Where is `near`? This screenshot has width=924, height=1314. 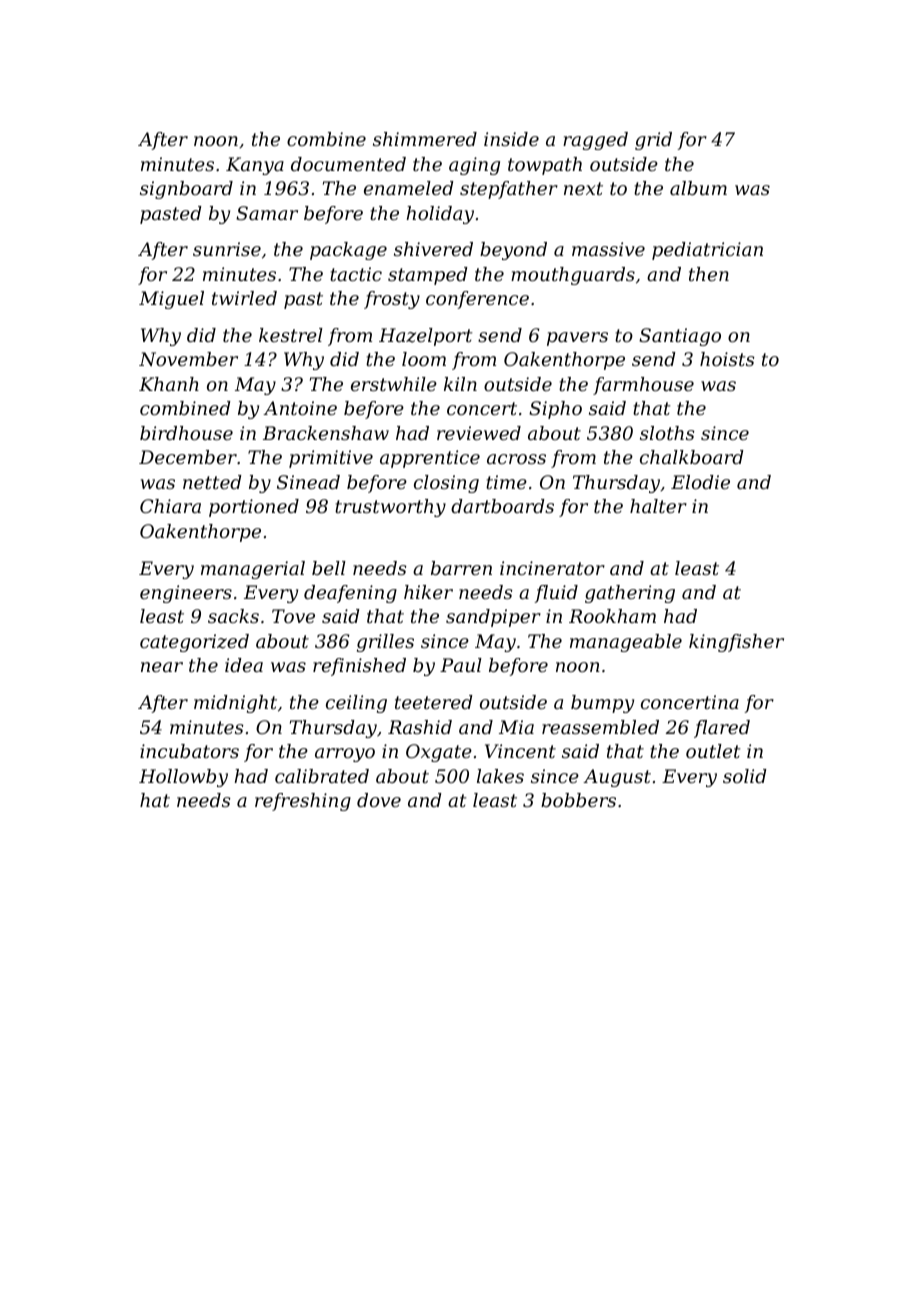
near is located at coordinates (162, 667).
